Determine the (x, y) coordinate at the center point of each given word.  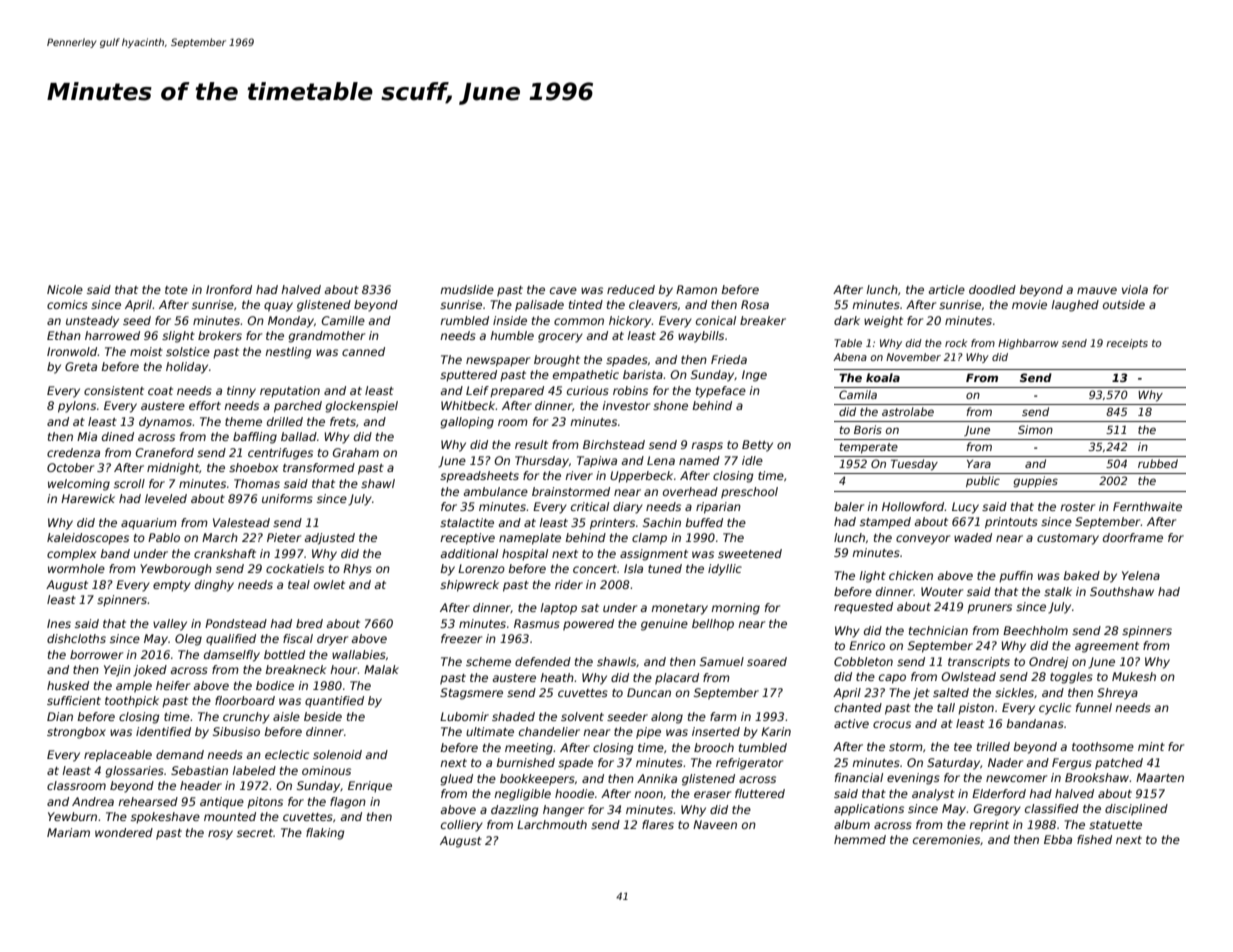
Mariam (68, 832)
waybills (701, 337)
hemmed (860, 839)
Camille (343, 320)
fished (1094, 839)
